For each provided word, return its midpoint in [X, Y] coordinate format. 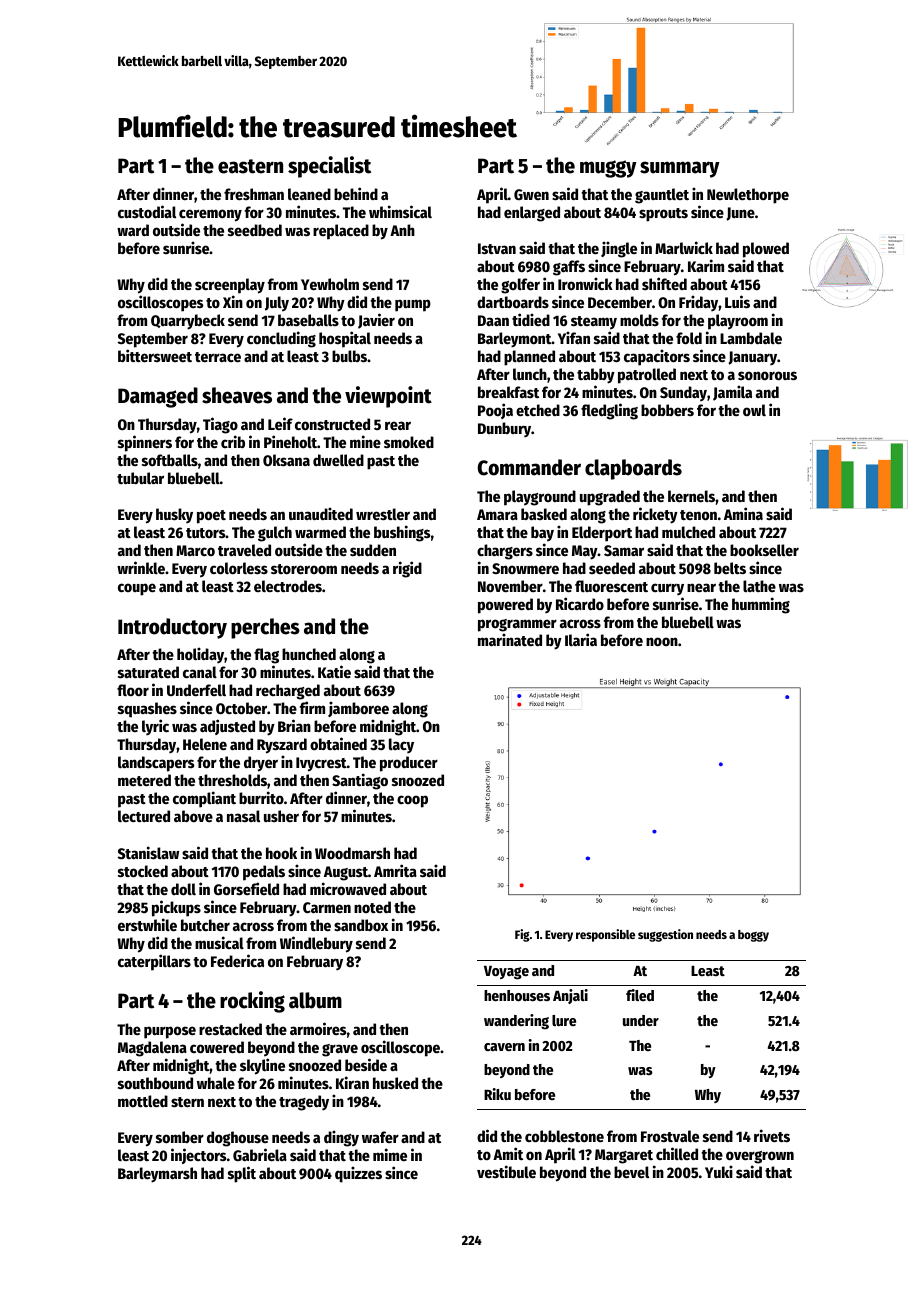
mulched [688, 532]
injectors [198, 1156]
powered [505, 606]
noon [662, 641]
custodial [147, 211]
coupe [137, 589]
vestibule [506, 1171]
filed [640, 995]
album [315, 1000]
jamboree [358, 709]
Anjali [570, 996]
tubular [140, 478]
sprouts [663, 215]
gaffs [569, 268]
